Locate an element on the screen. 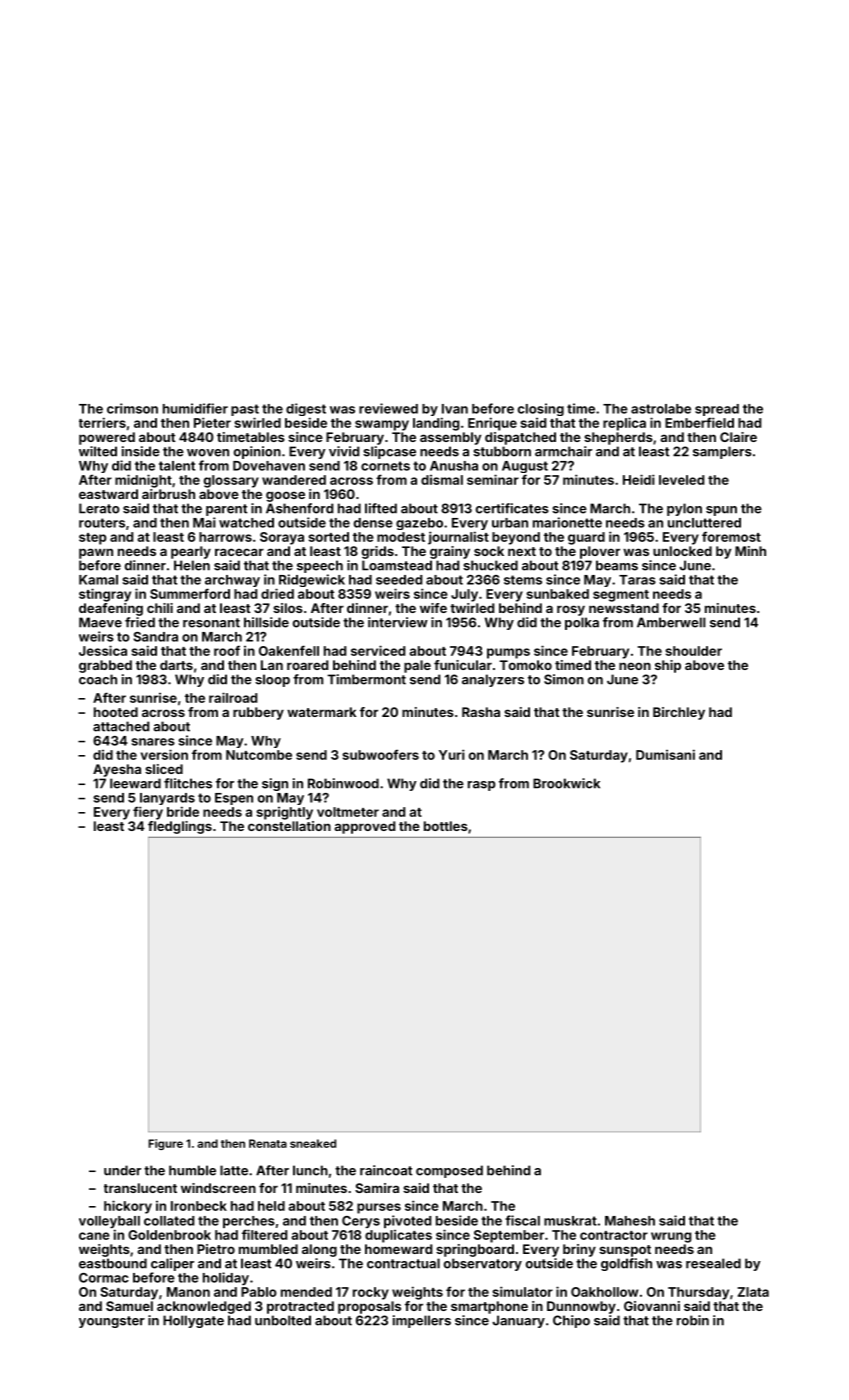  composed is located at coordinates (449, 1171).
